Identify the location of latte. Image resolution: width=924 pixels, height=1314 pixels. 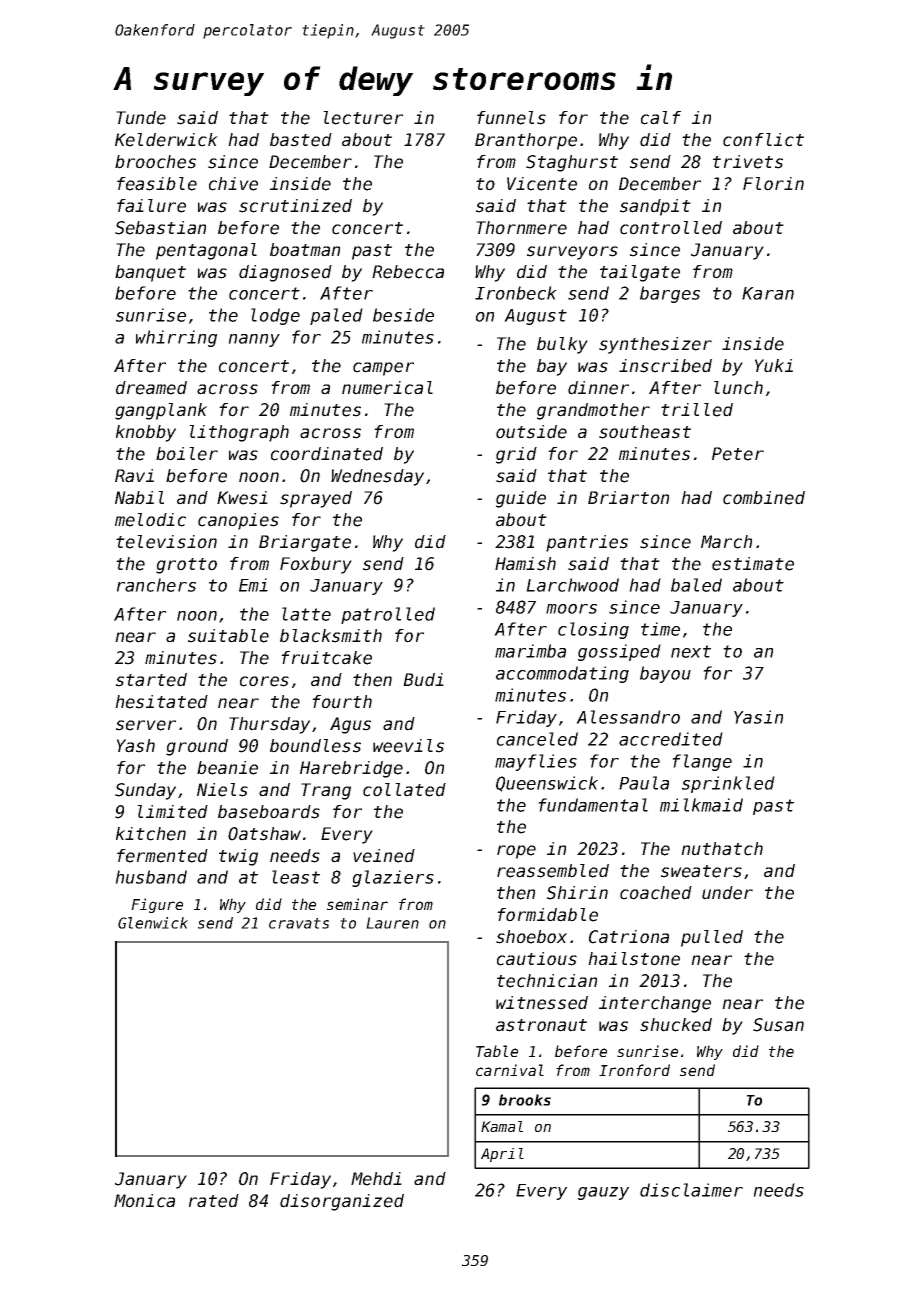
(306, 614).
